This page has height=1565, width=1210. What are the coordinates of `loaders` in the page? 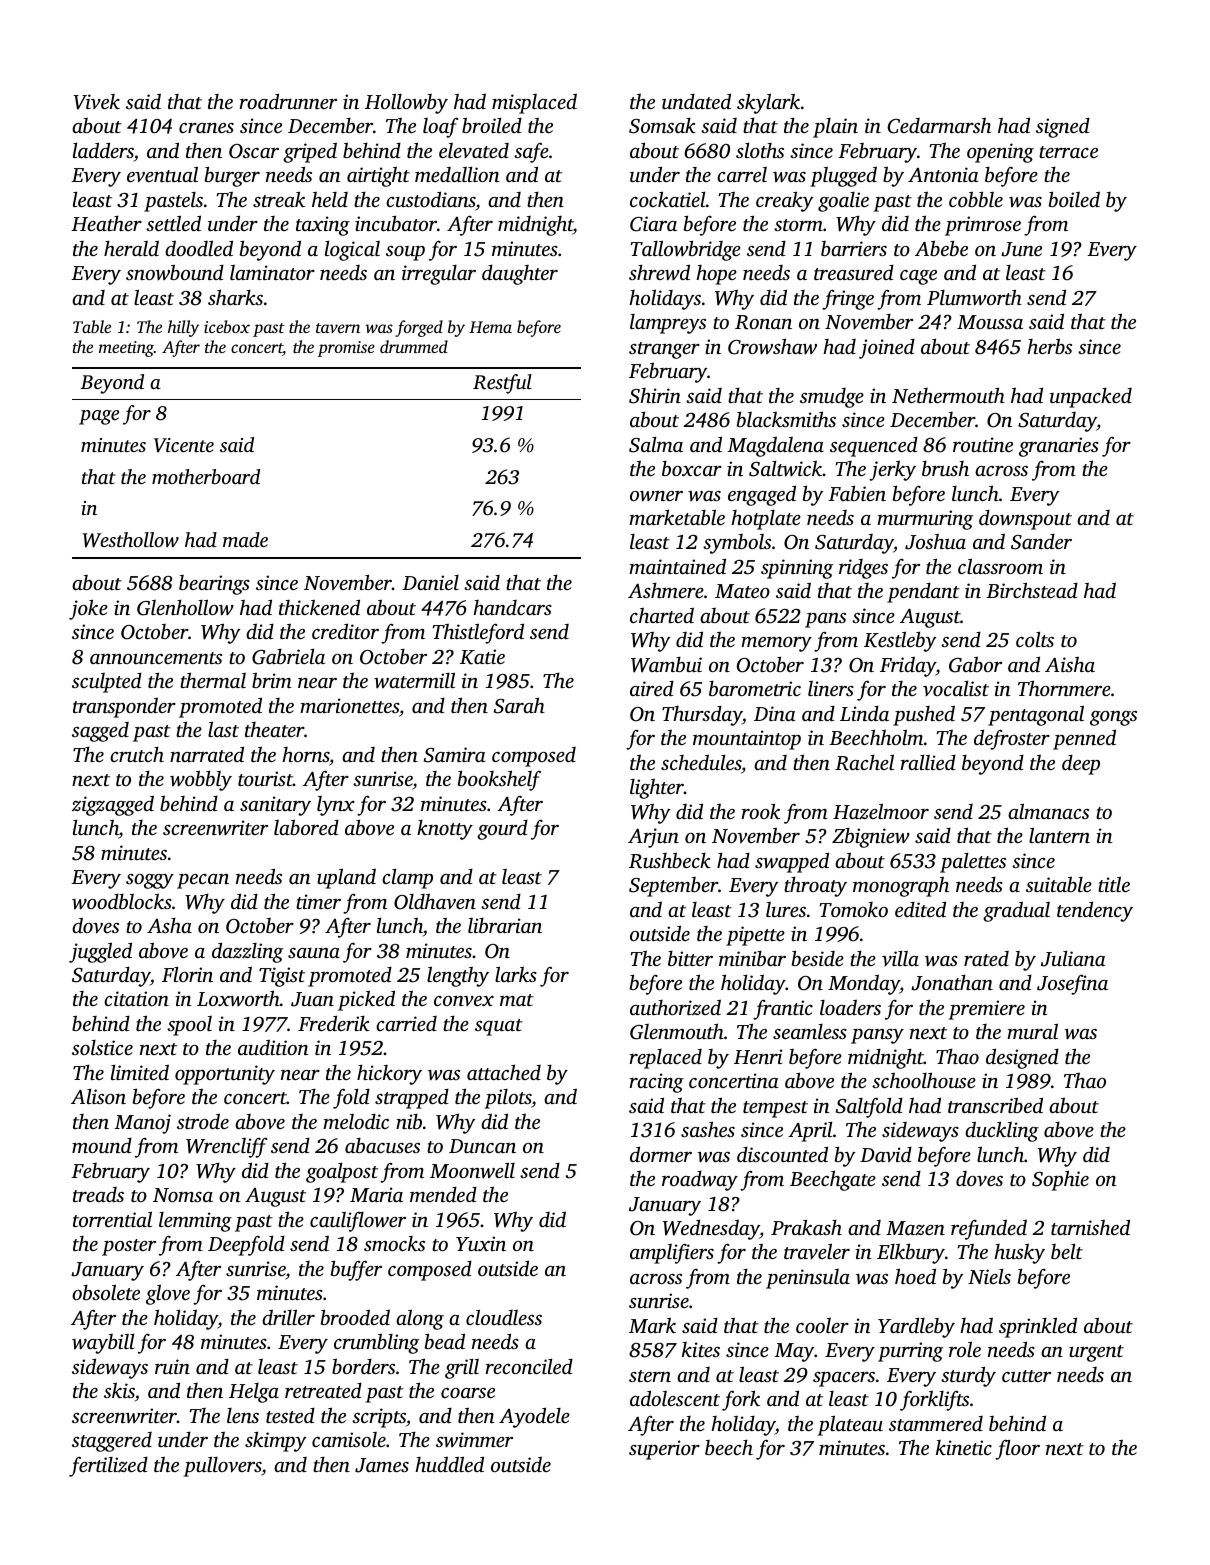 It's located at (850, 1007).
